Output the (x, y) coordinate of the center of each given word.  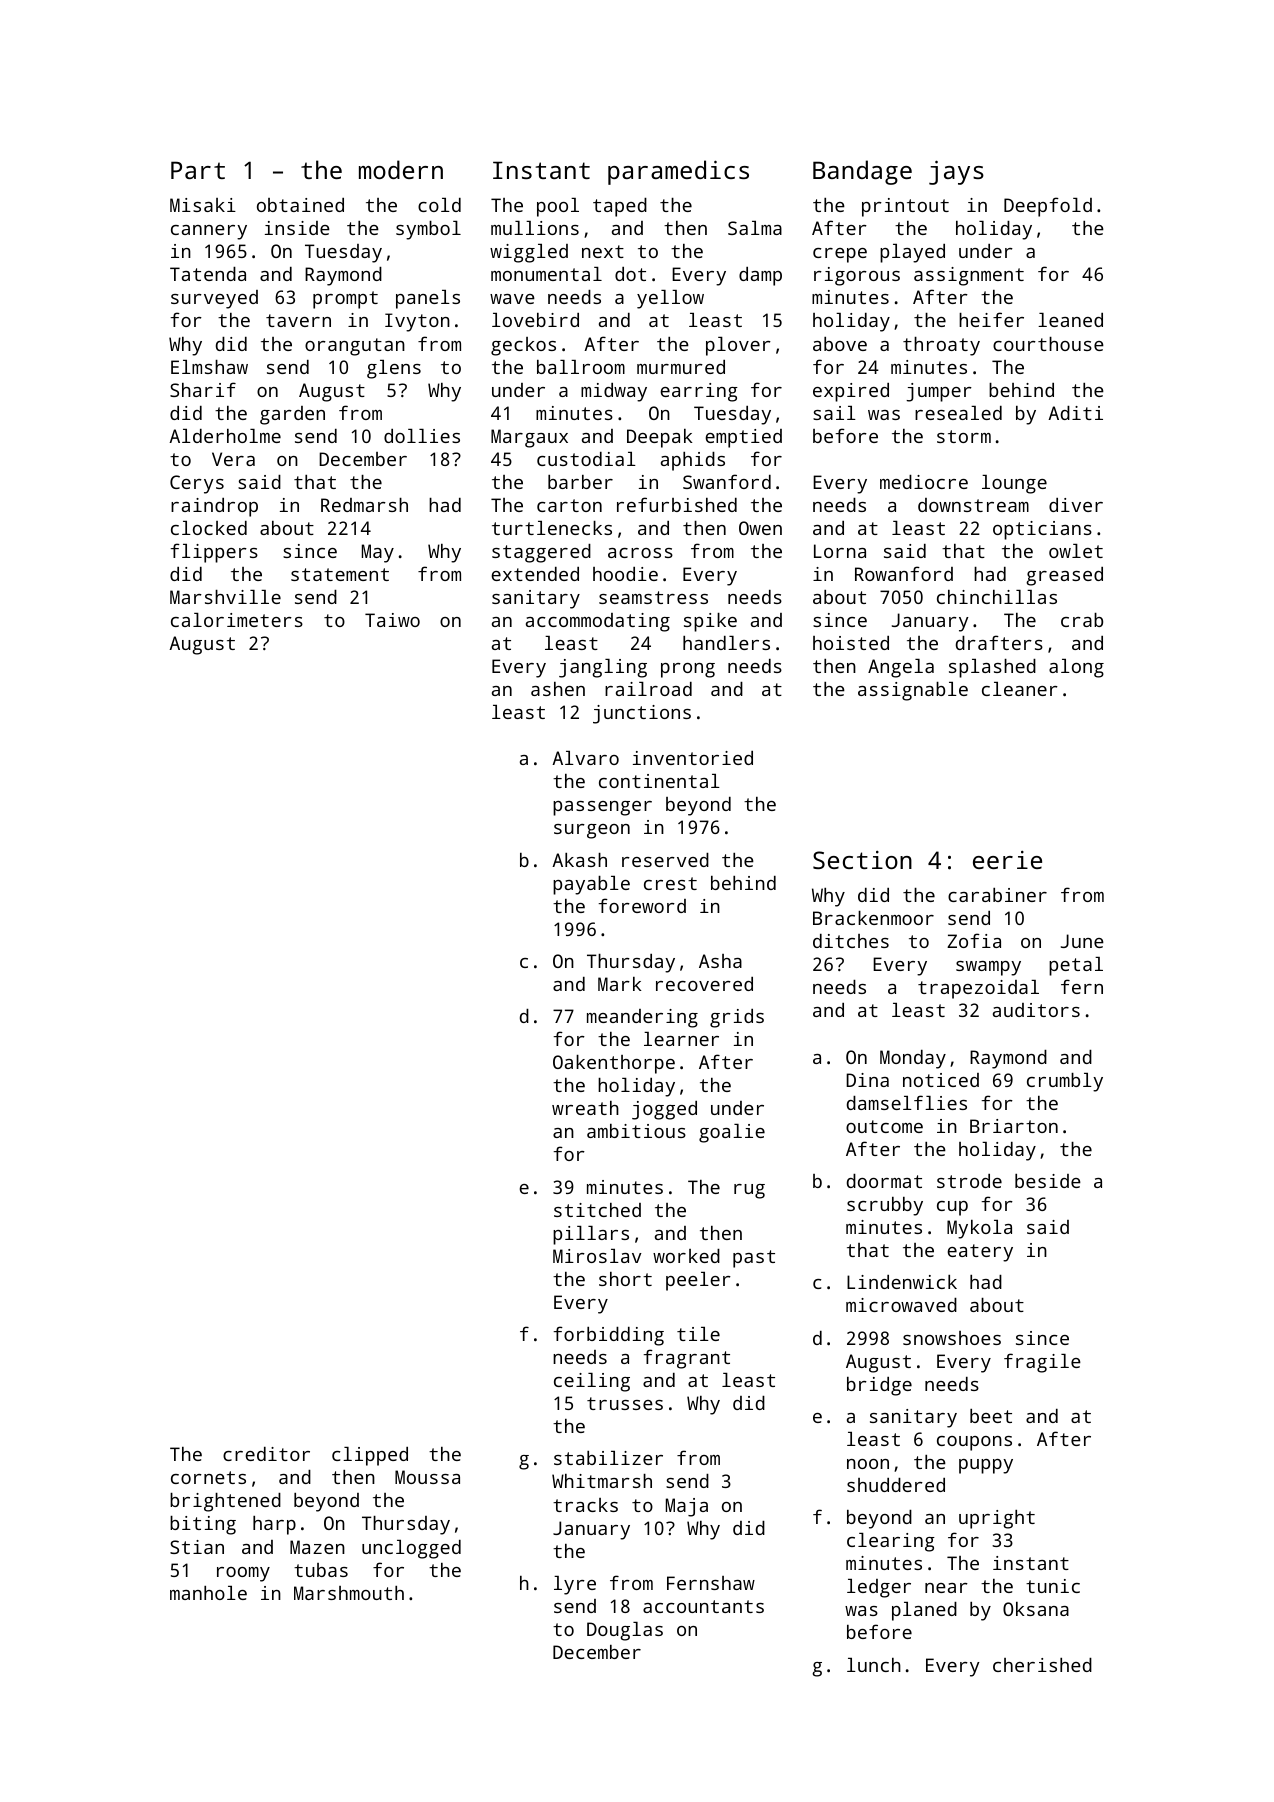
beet (991, 1416)
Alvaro (585, 758)
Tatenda (208, 274)
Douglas (625, 1631)
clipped (370, 1456)
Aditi (1075, 413)
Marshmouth (349, 1593)
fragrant (686, 1359)
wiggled (529, 253)
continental (659, 781)
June (1082, 941)
